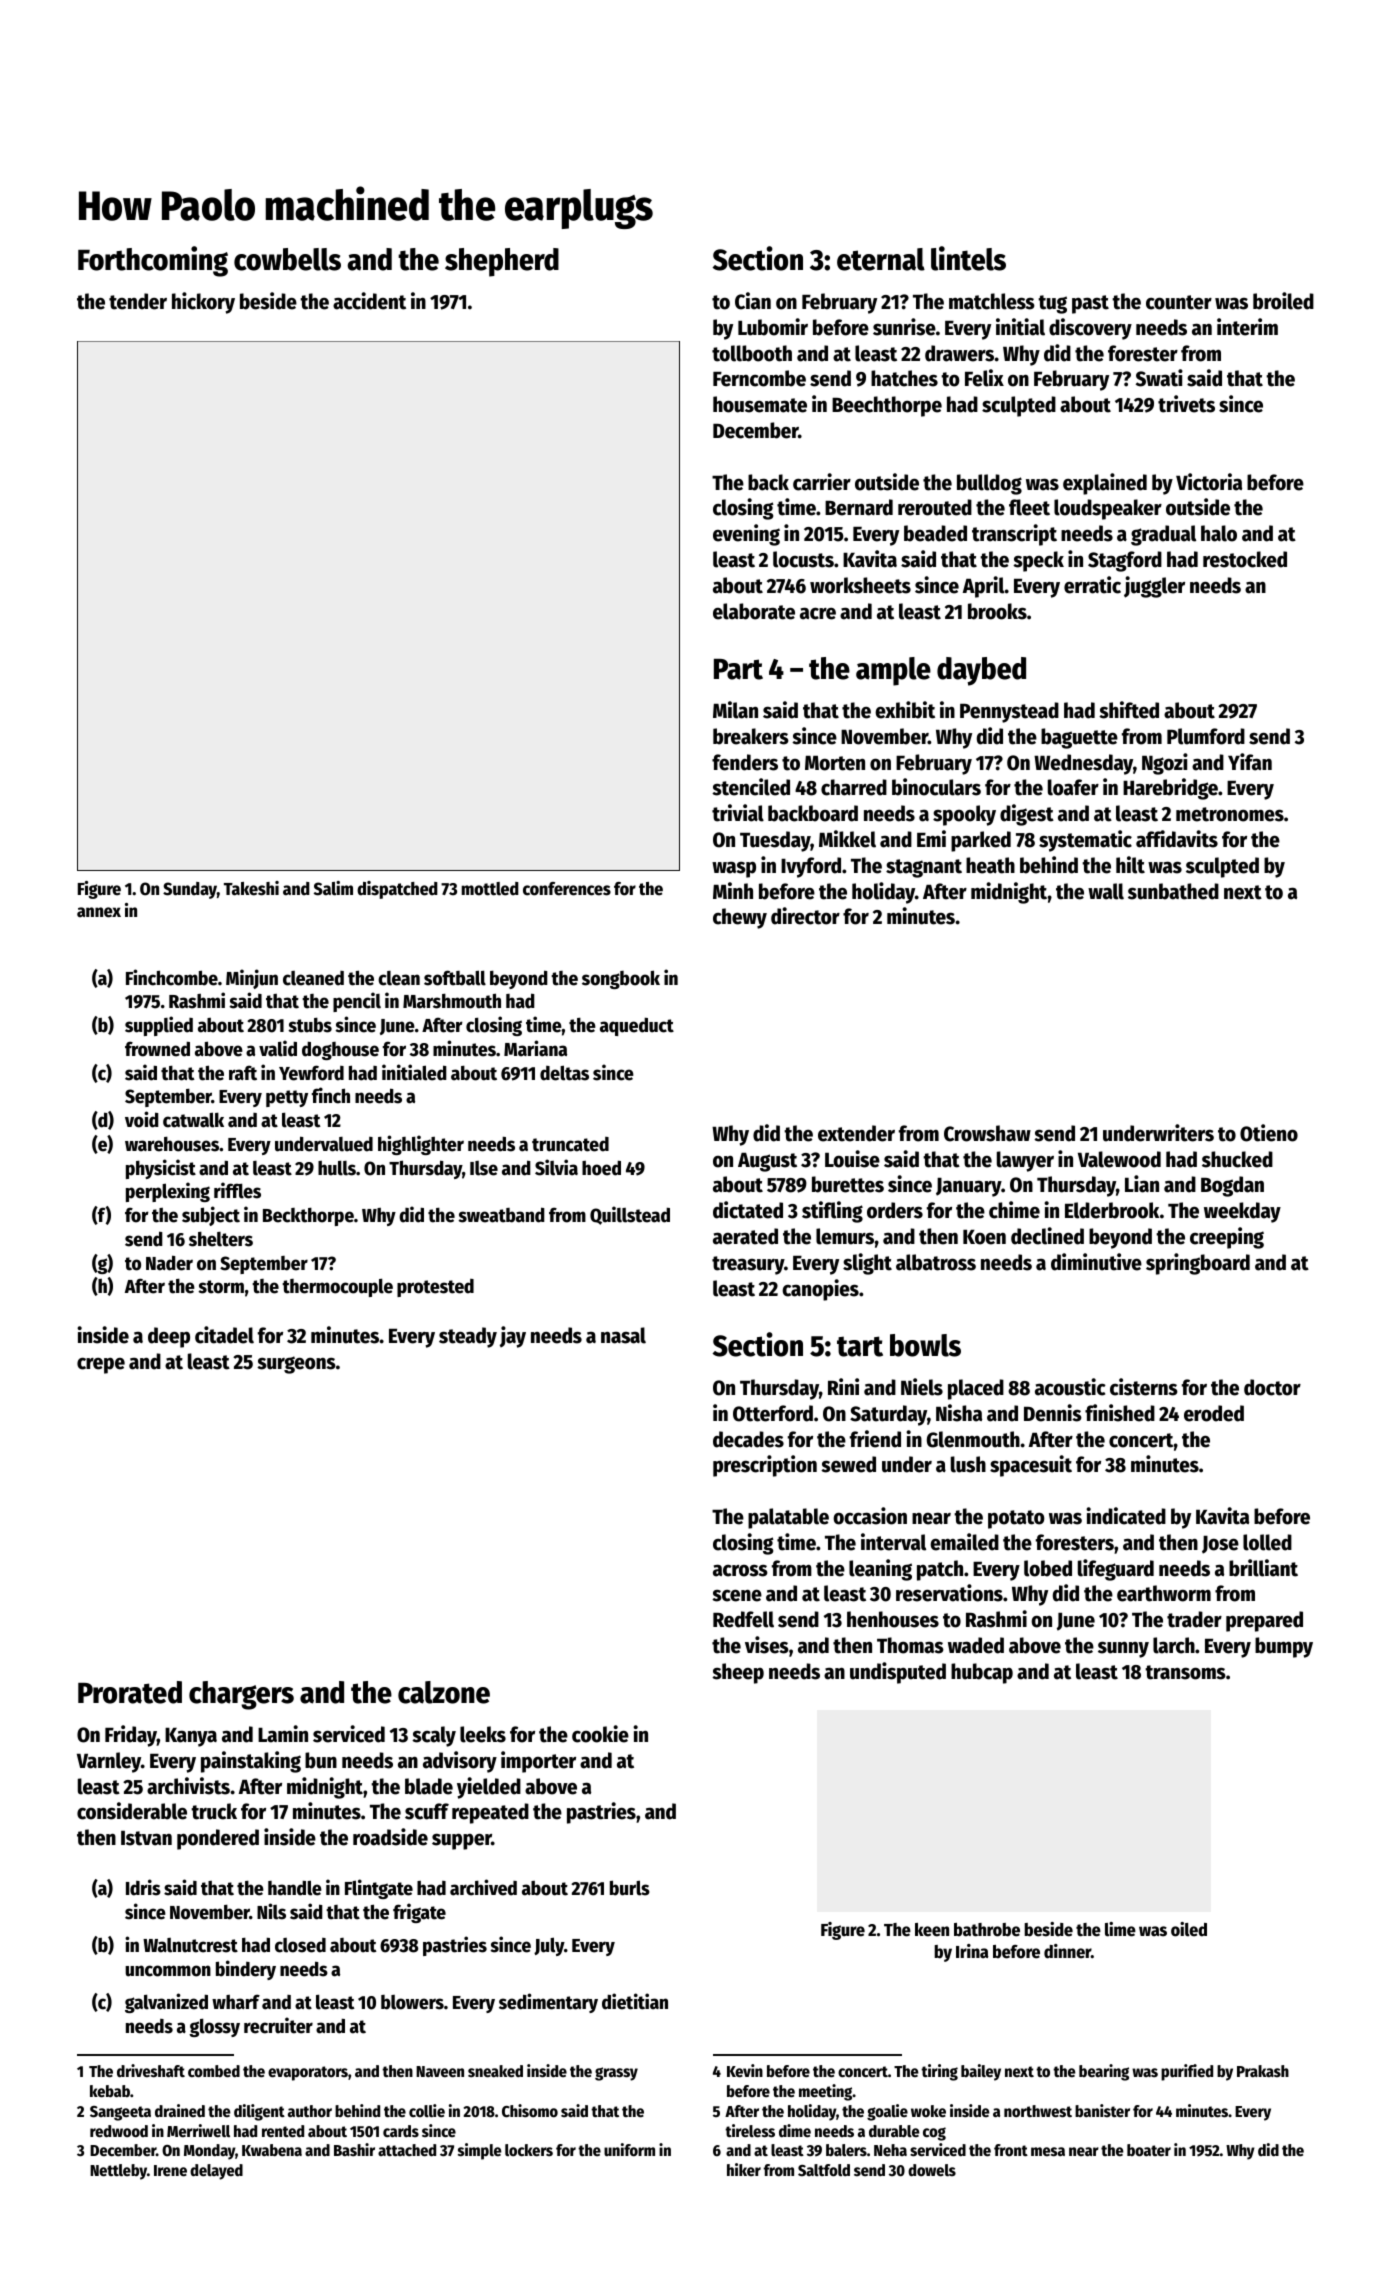  I want to click on Mikkel, so click(847, 839).
